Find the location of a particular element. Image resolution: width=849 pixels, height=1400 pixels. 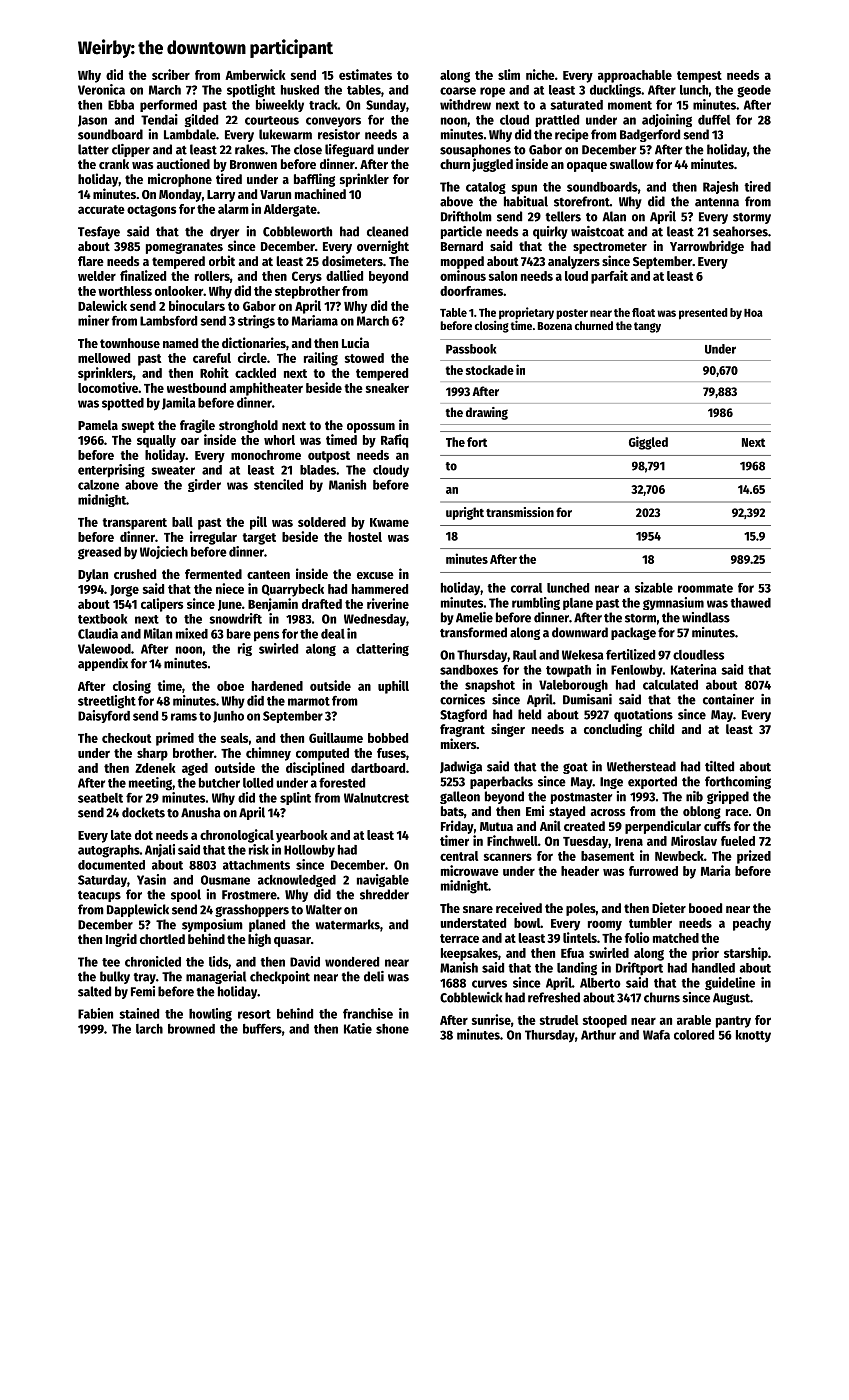

managerial is located at coordinates (216, 977).
